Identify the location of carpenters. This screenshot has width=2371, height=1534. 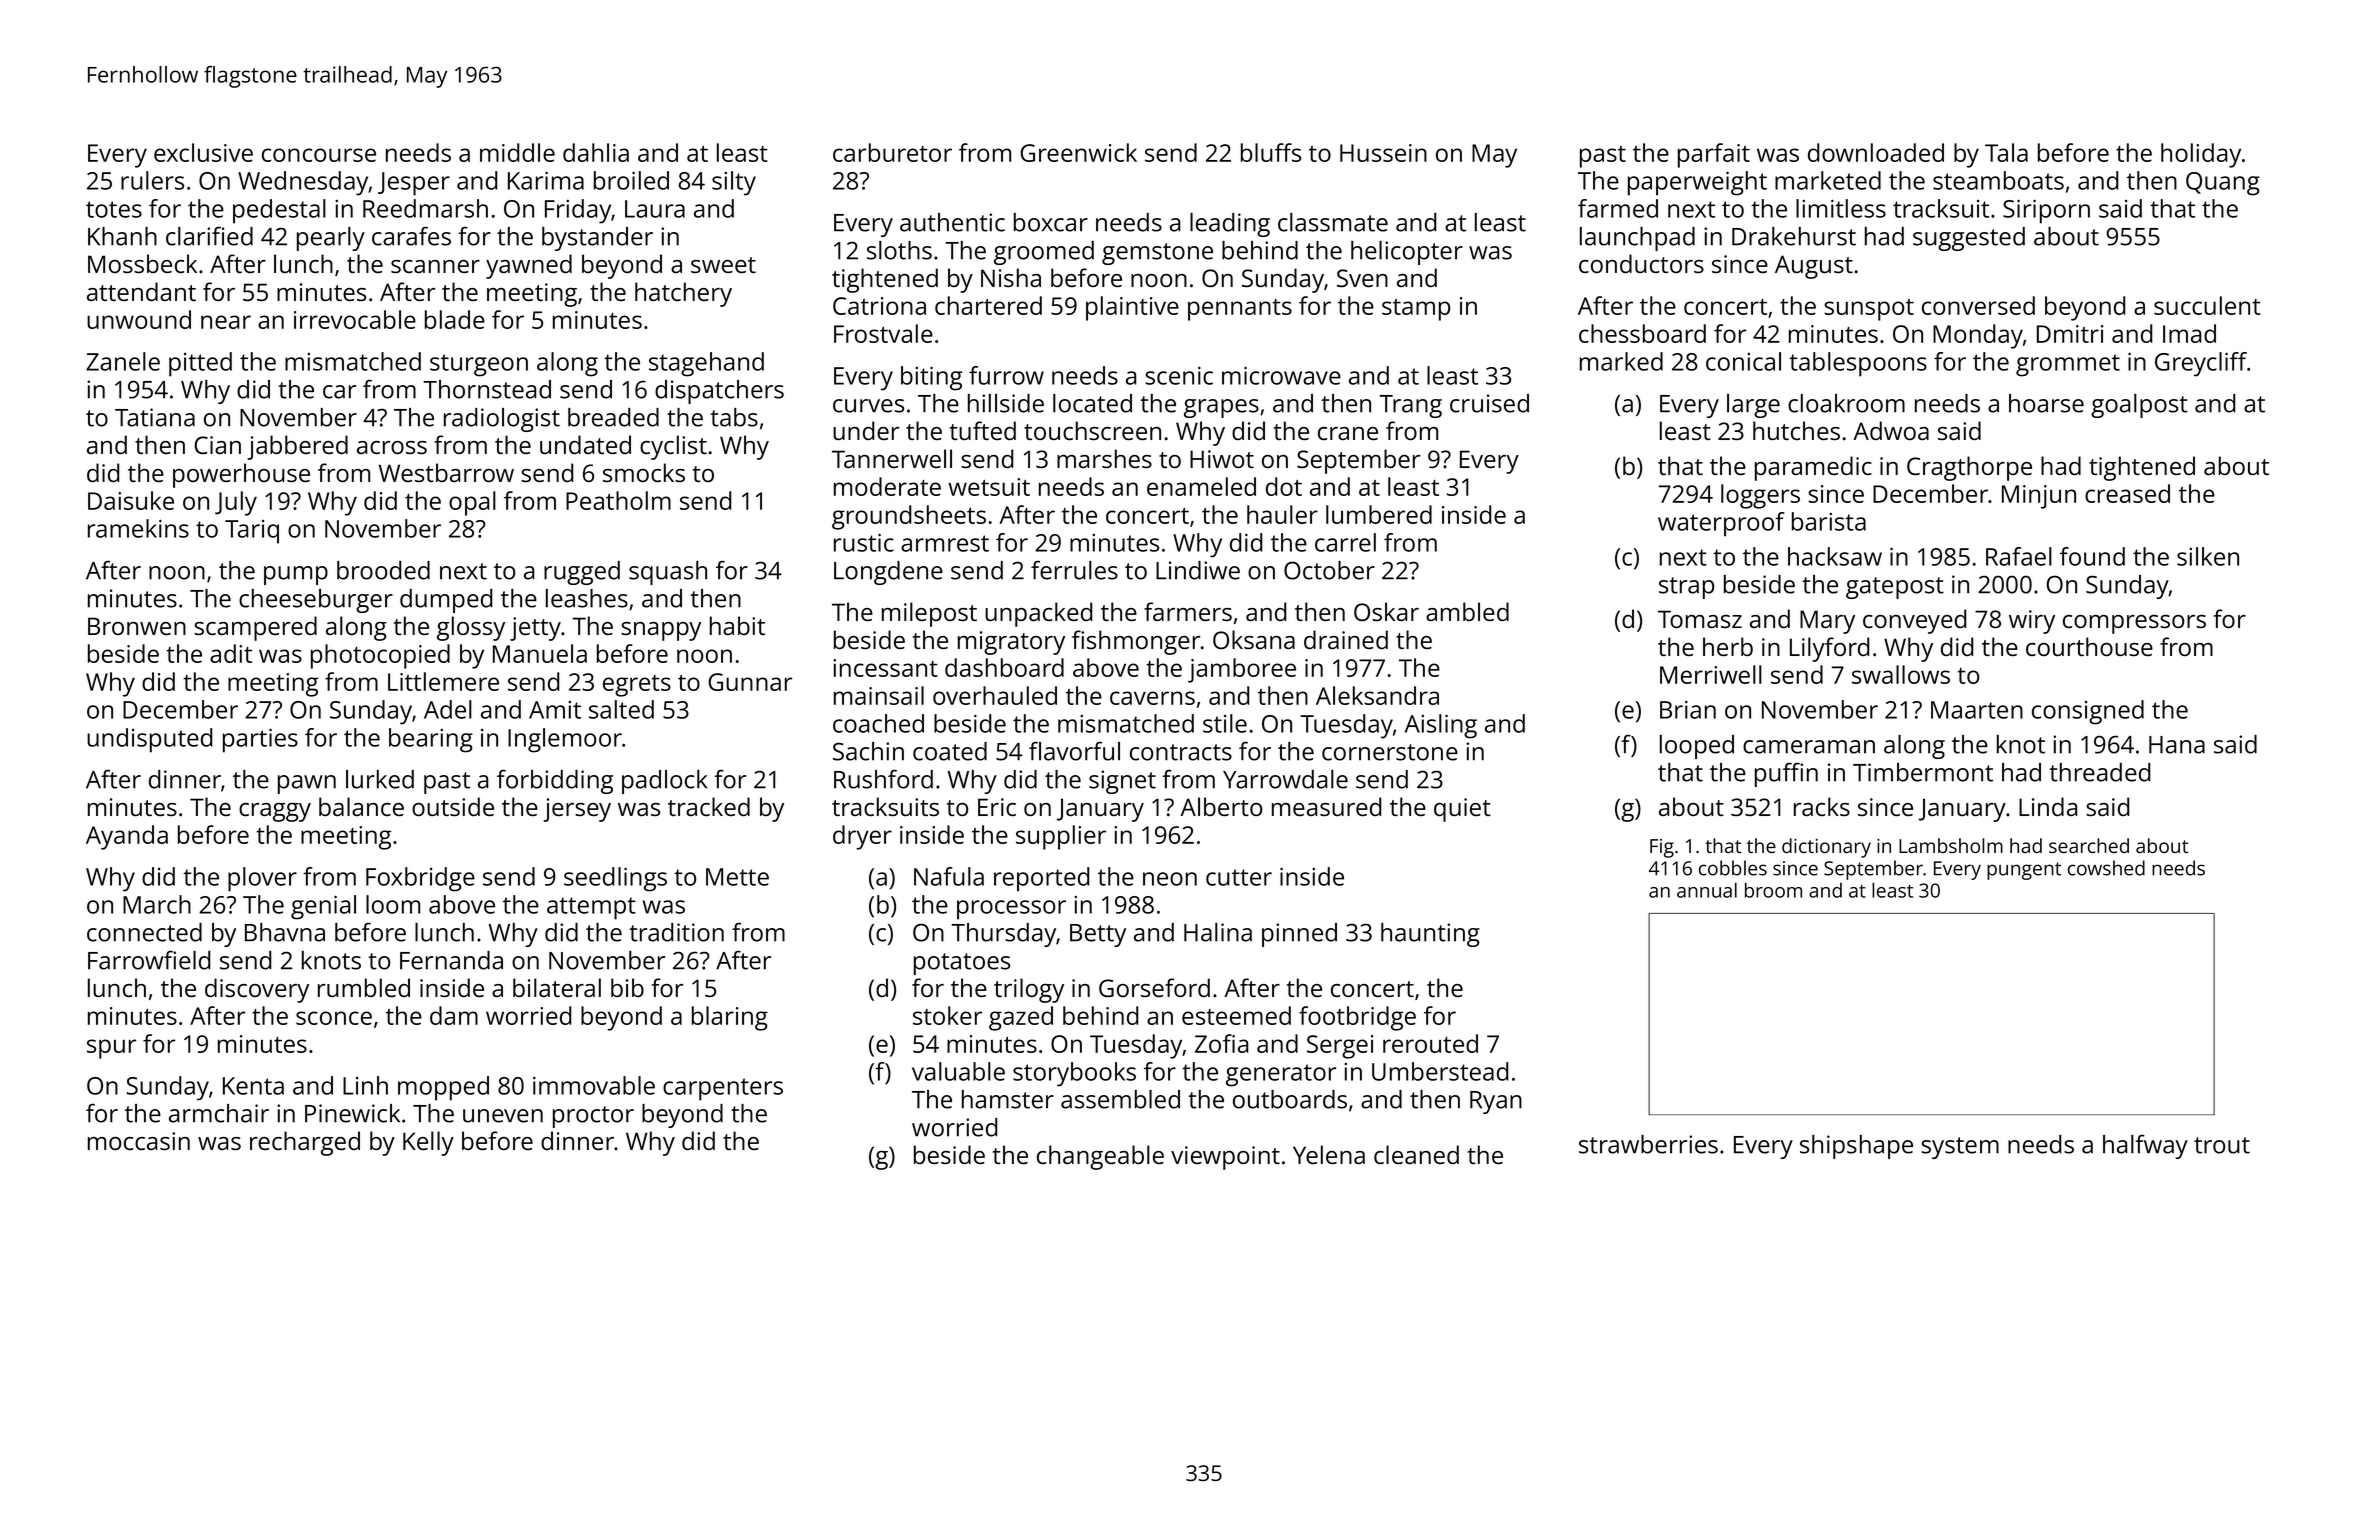
(723, 1089).
